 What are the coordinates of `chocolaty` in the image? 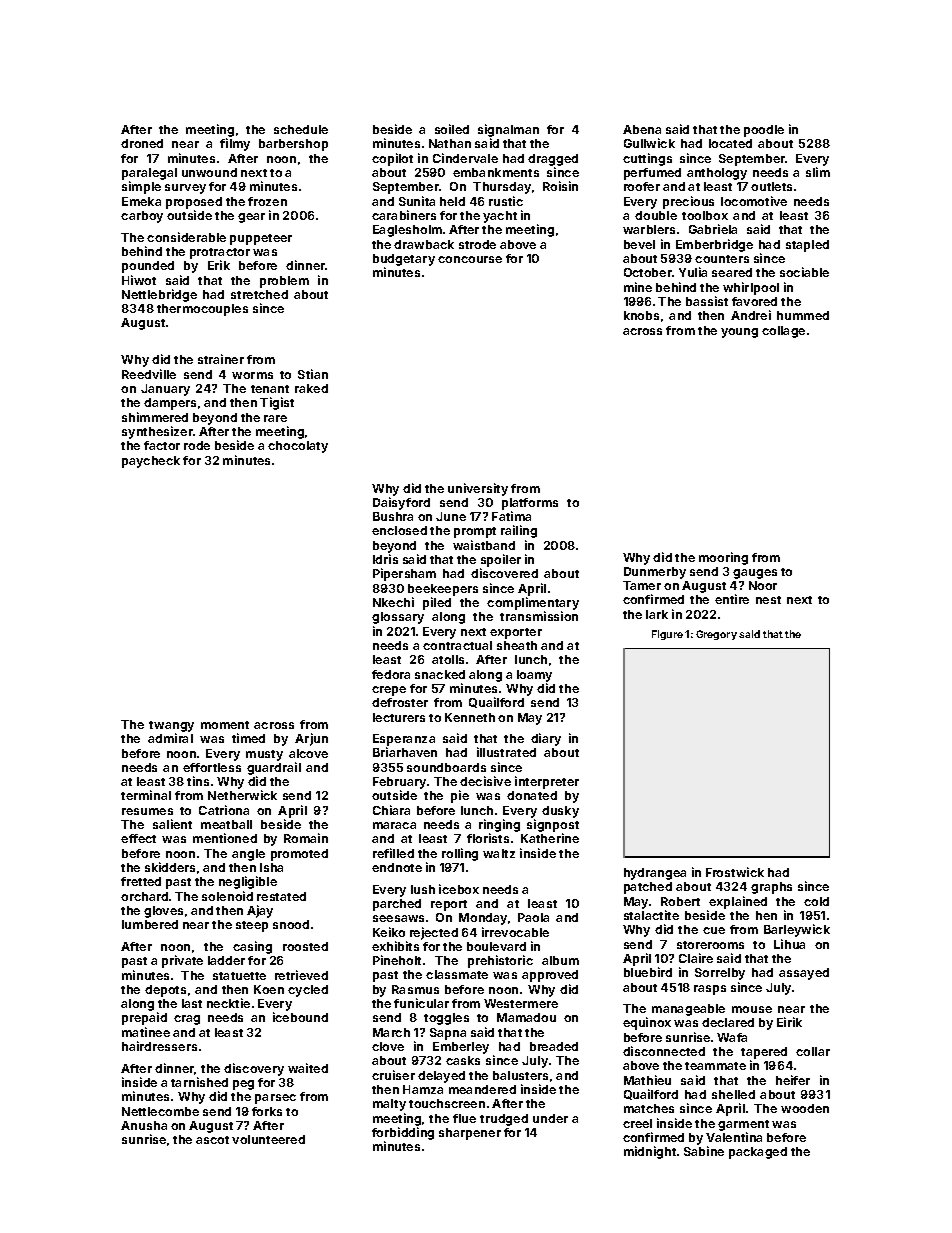 It's located at (298, 447).
